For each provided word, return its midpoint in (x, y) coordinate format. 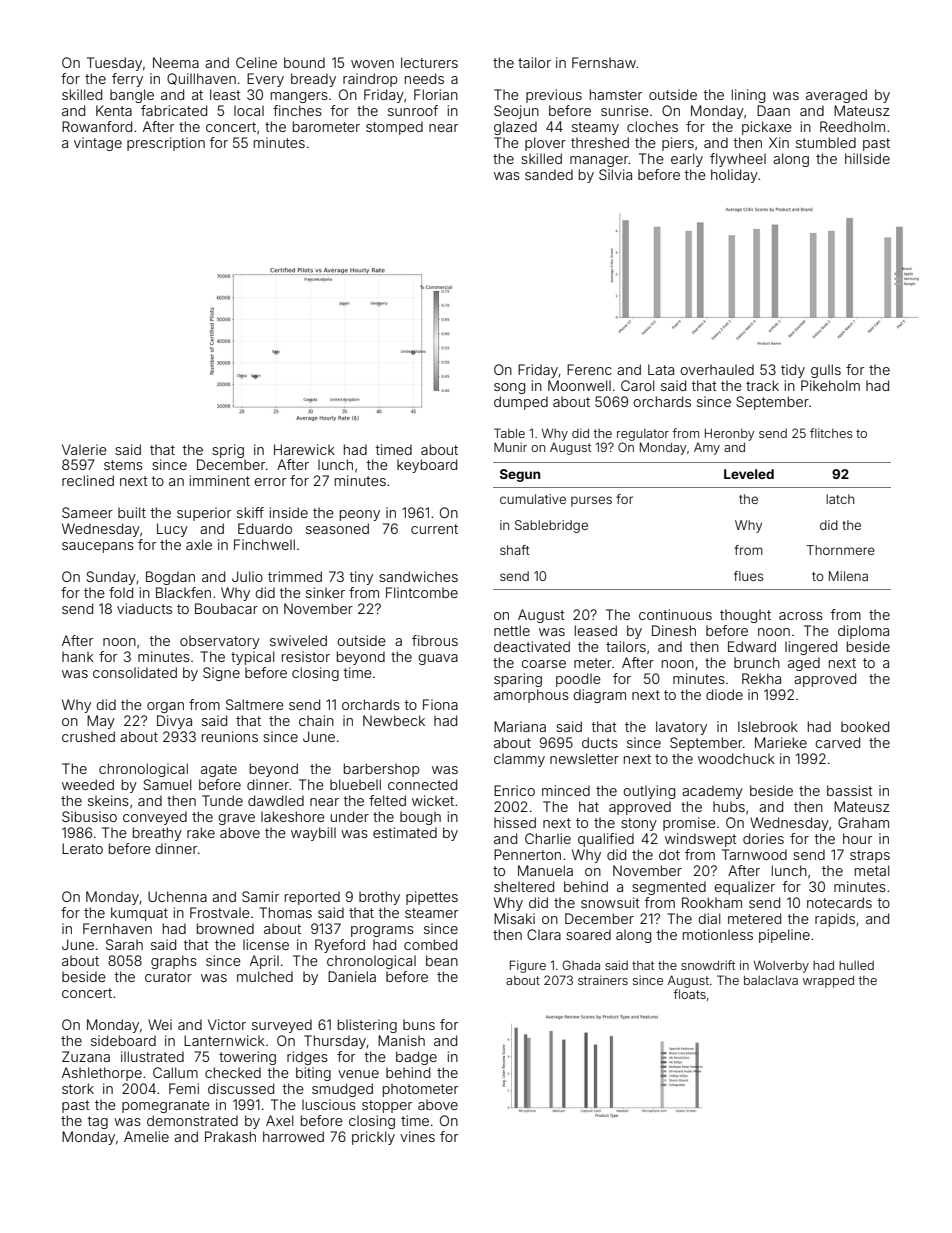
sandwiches (418, 576)
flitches (831, 433)
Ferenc (589, 369)
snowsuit (610, 902)
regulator (643, 435)
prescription (166, 144)
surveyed (282, 1026)
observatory (220, 642)
